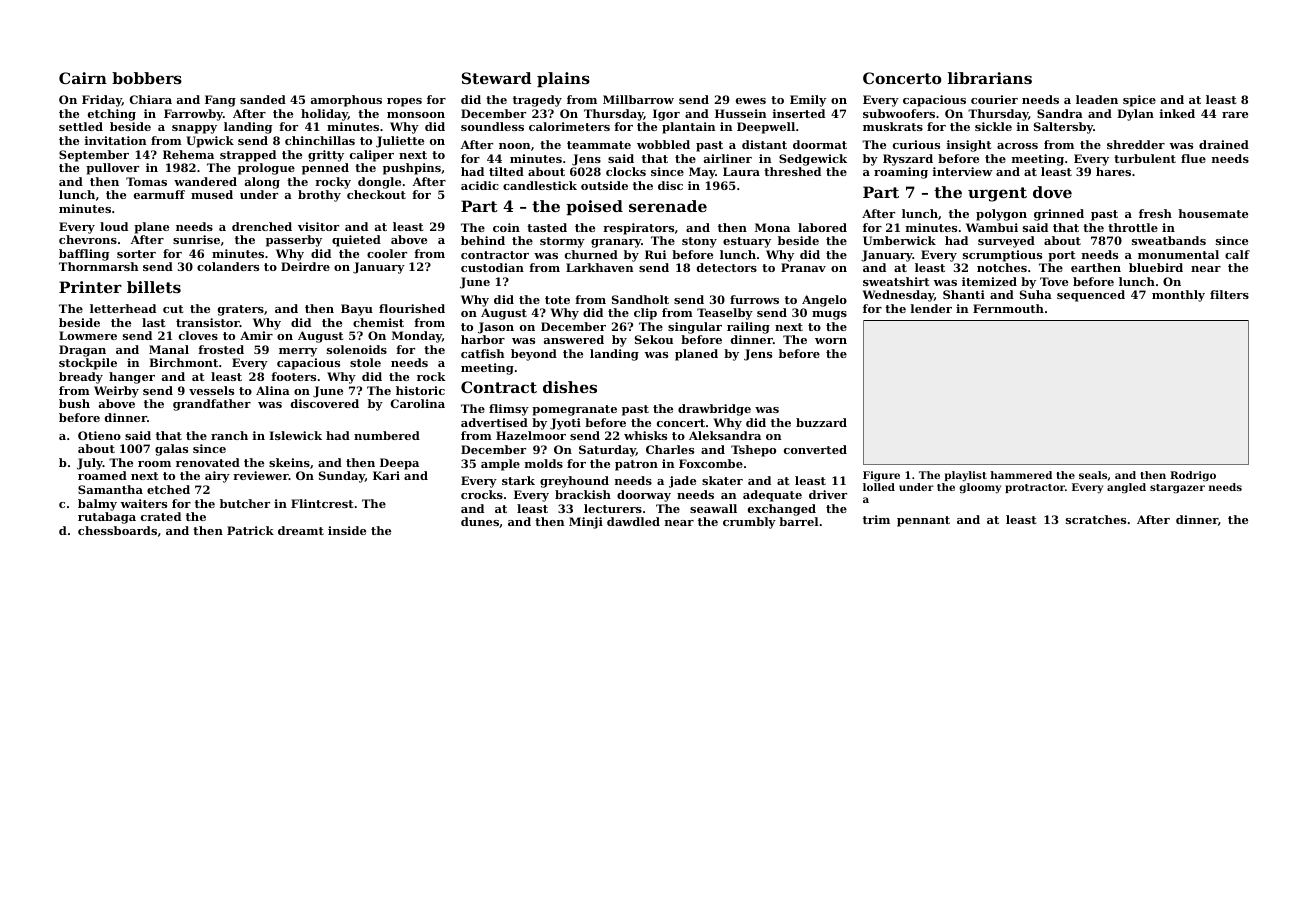  Describe the element at coordinates (82, 351) in the screenshot. I see `Dragan` at that location.
